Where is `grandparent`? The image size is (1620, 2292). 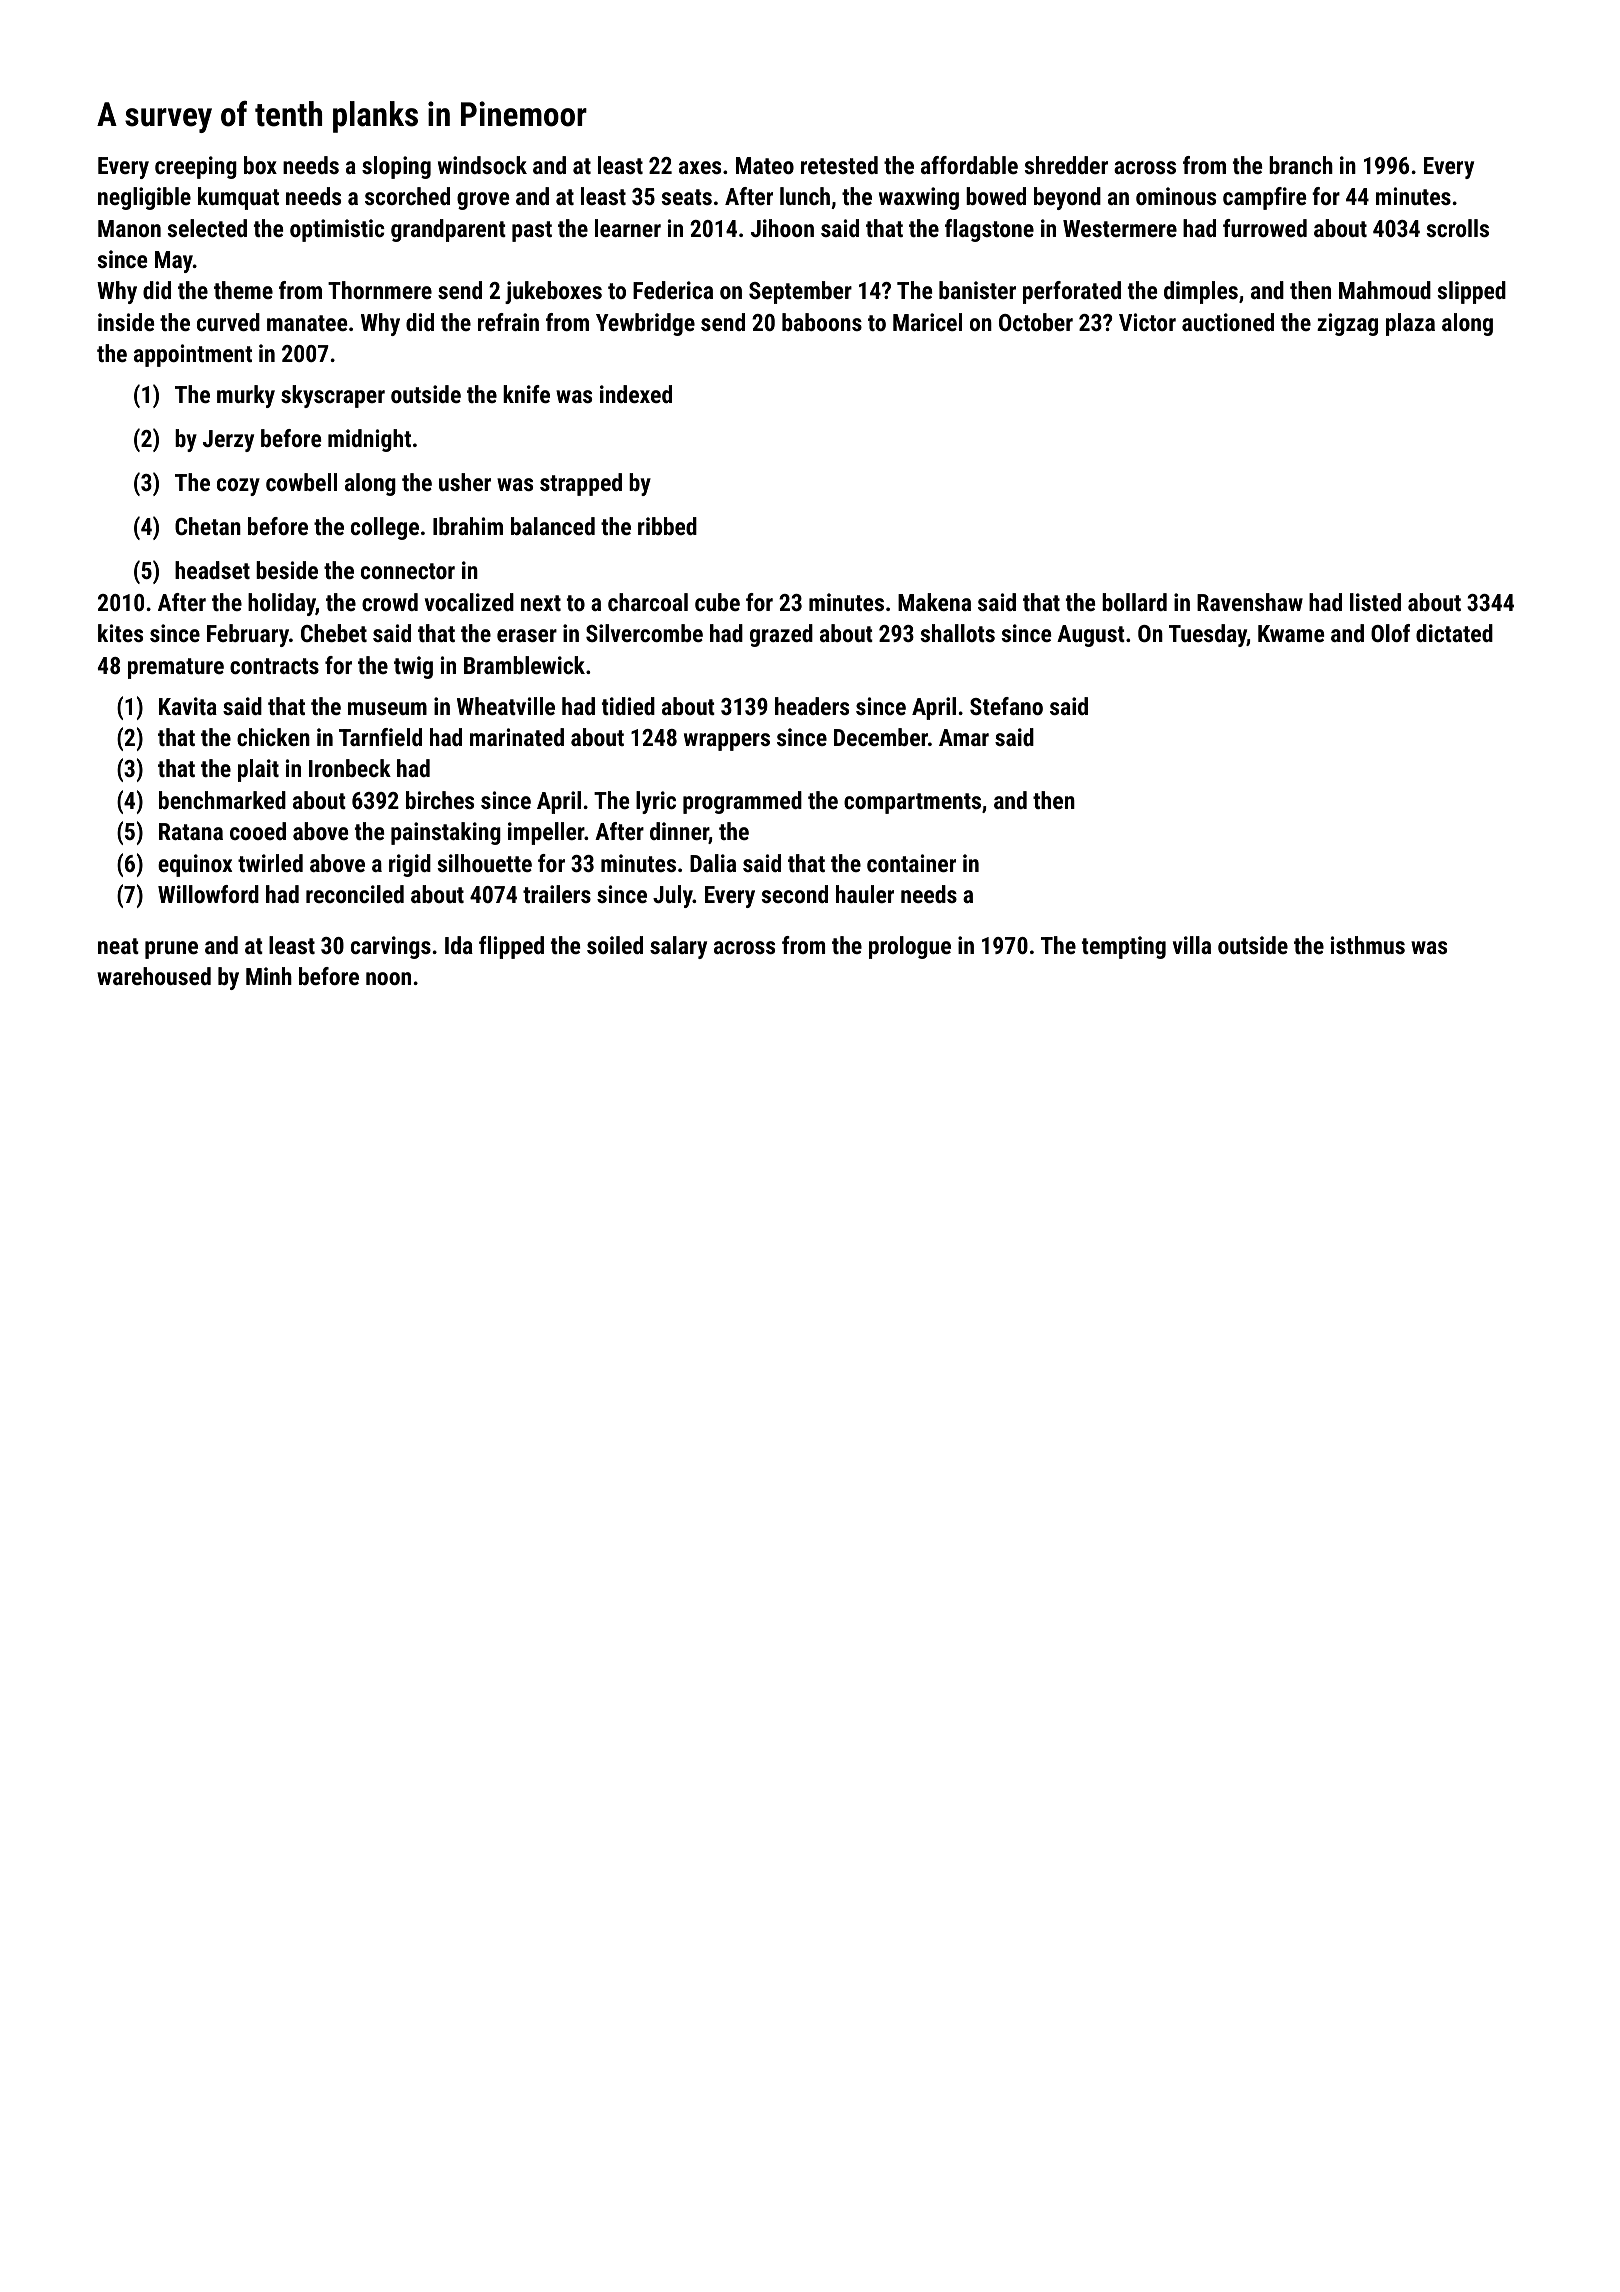
grandparent is located at coordinates (448, 230).
